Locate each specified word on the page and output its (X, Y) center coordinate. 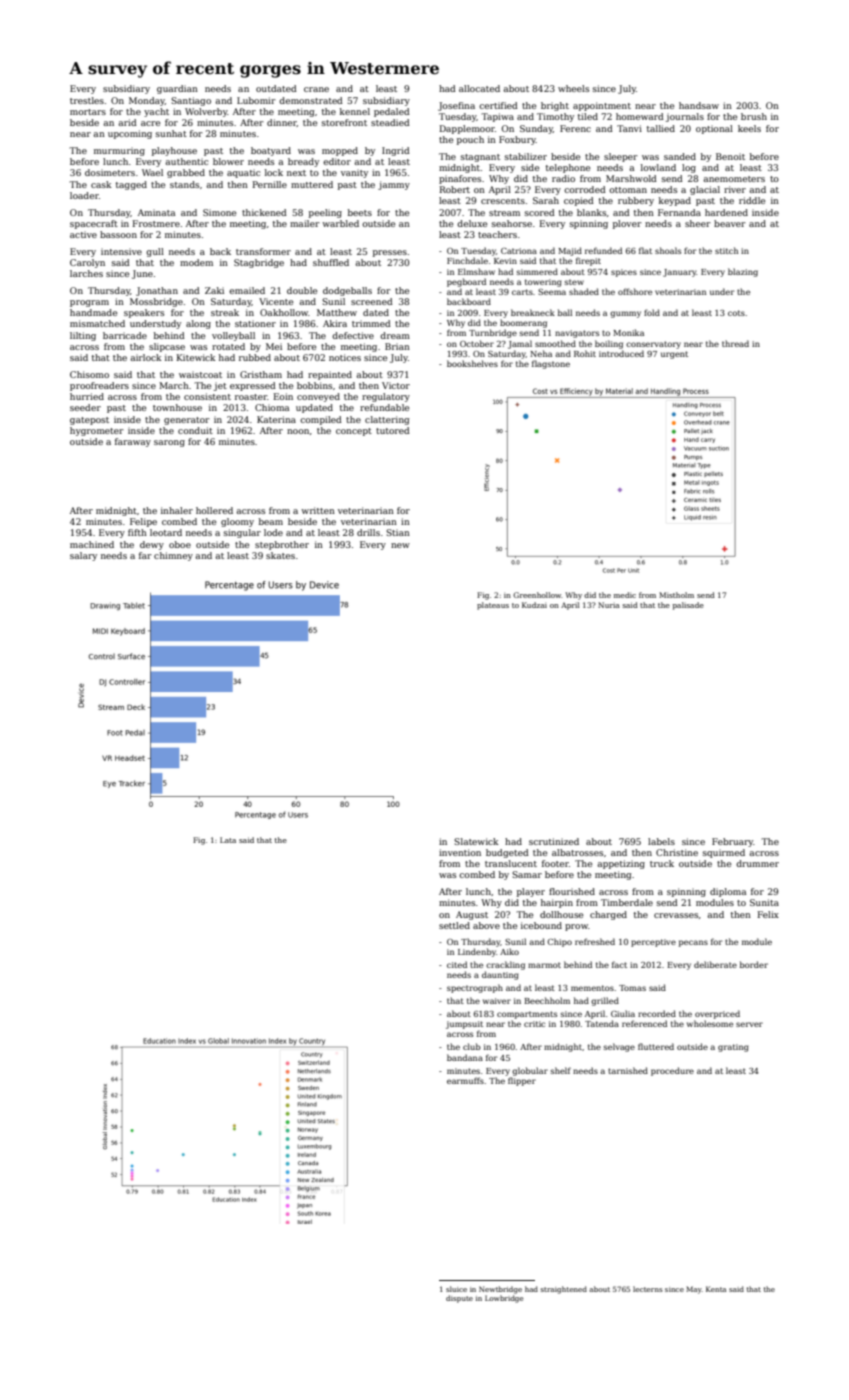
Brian (397, 346)
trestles (87, 100)
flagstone (551, 364)
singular (242, 533)
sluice (456, 1289)
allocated (479, 88)
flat (645, 250)
